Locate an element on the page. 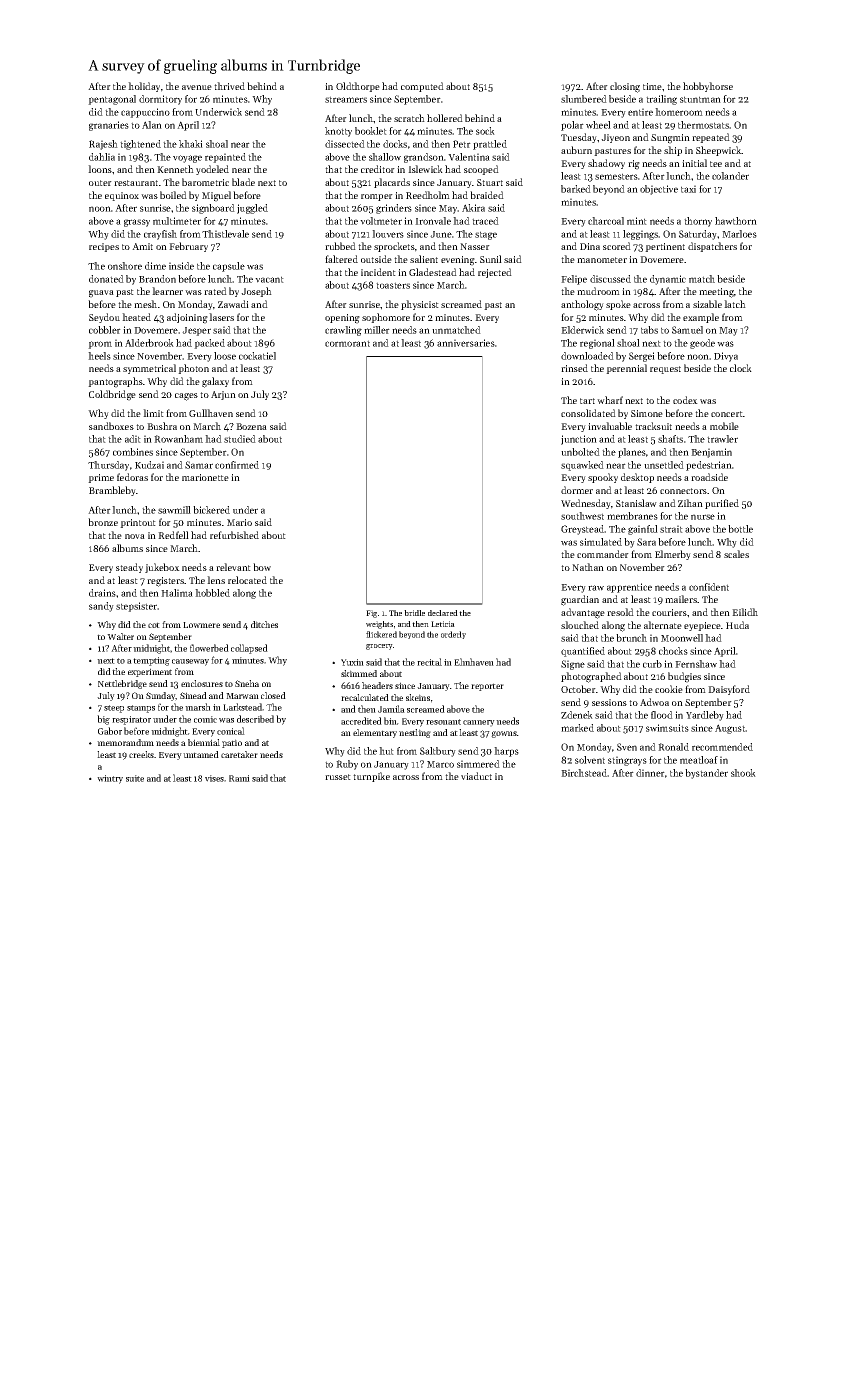 This page has height=1400, width=849. anniversaries is located at coordinates (466, 343).
